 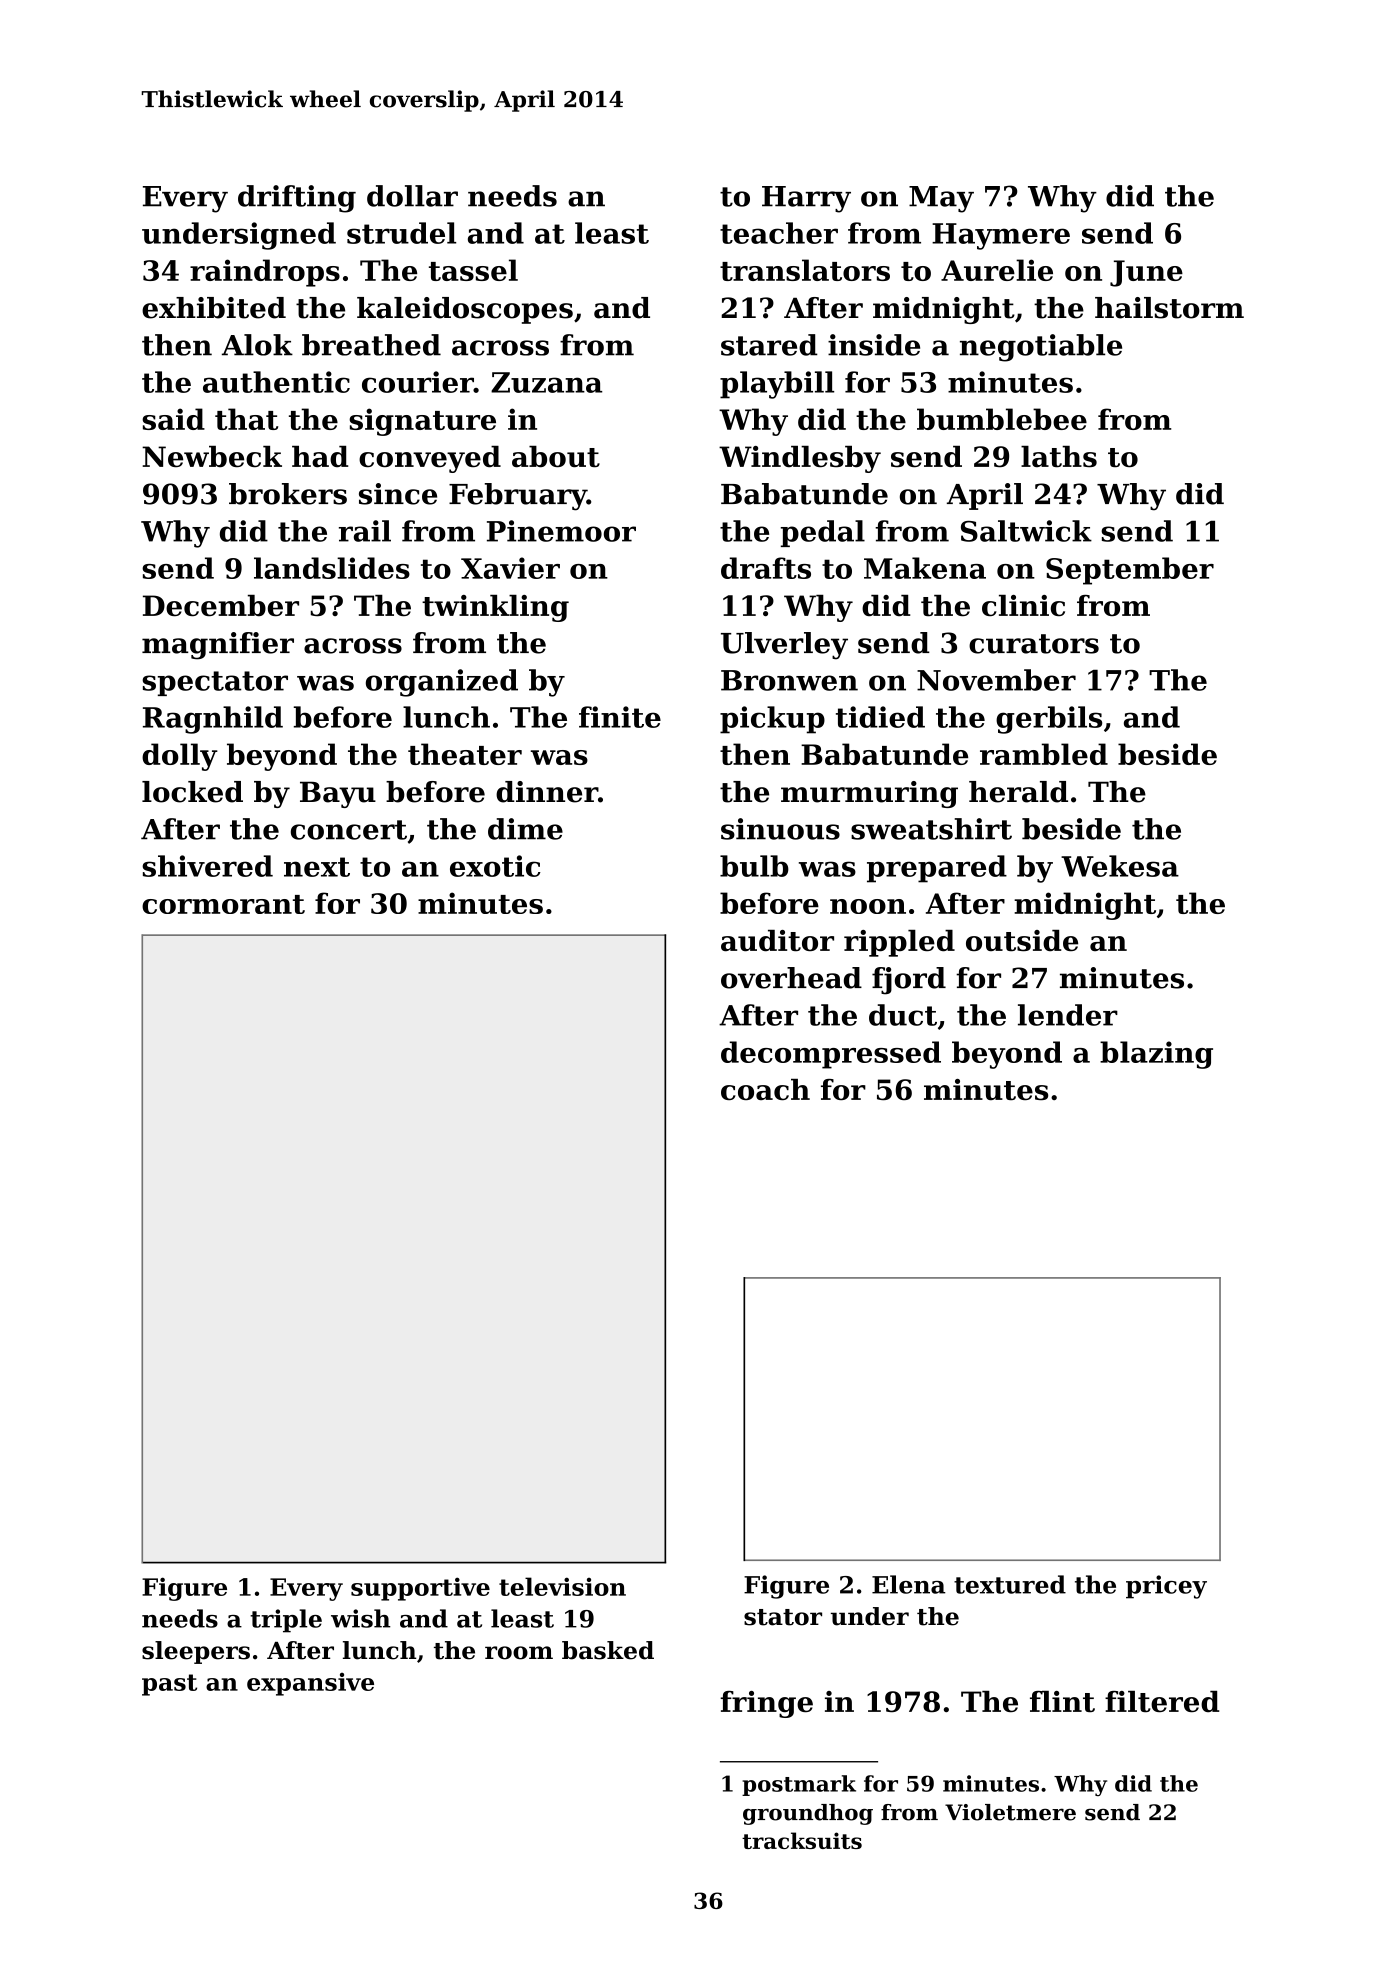 I want to click on blazing, so click(x=1156, y=1055).
